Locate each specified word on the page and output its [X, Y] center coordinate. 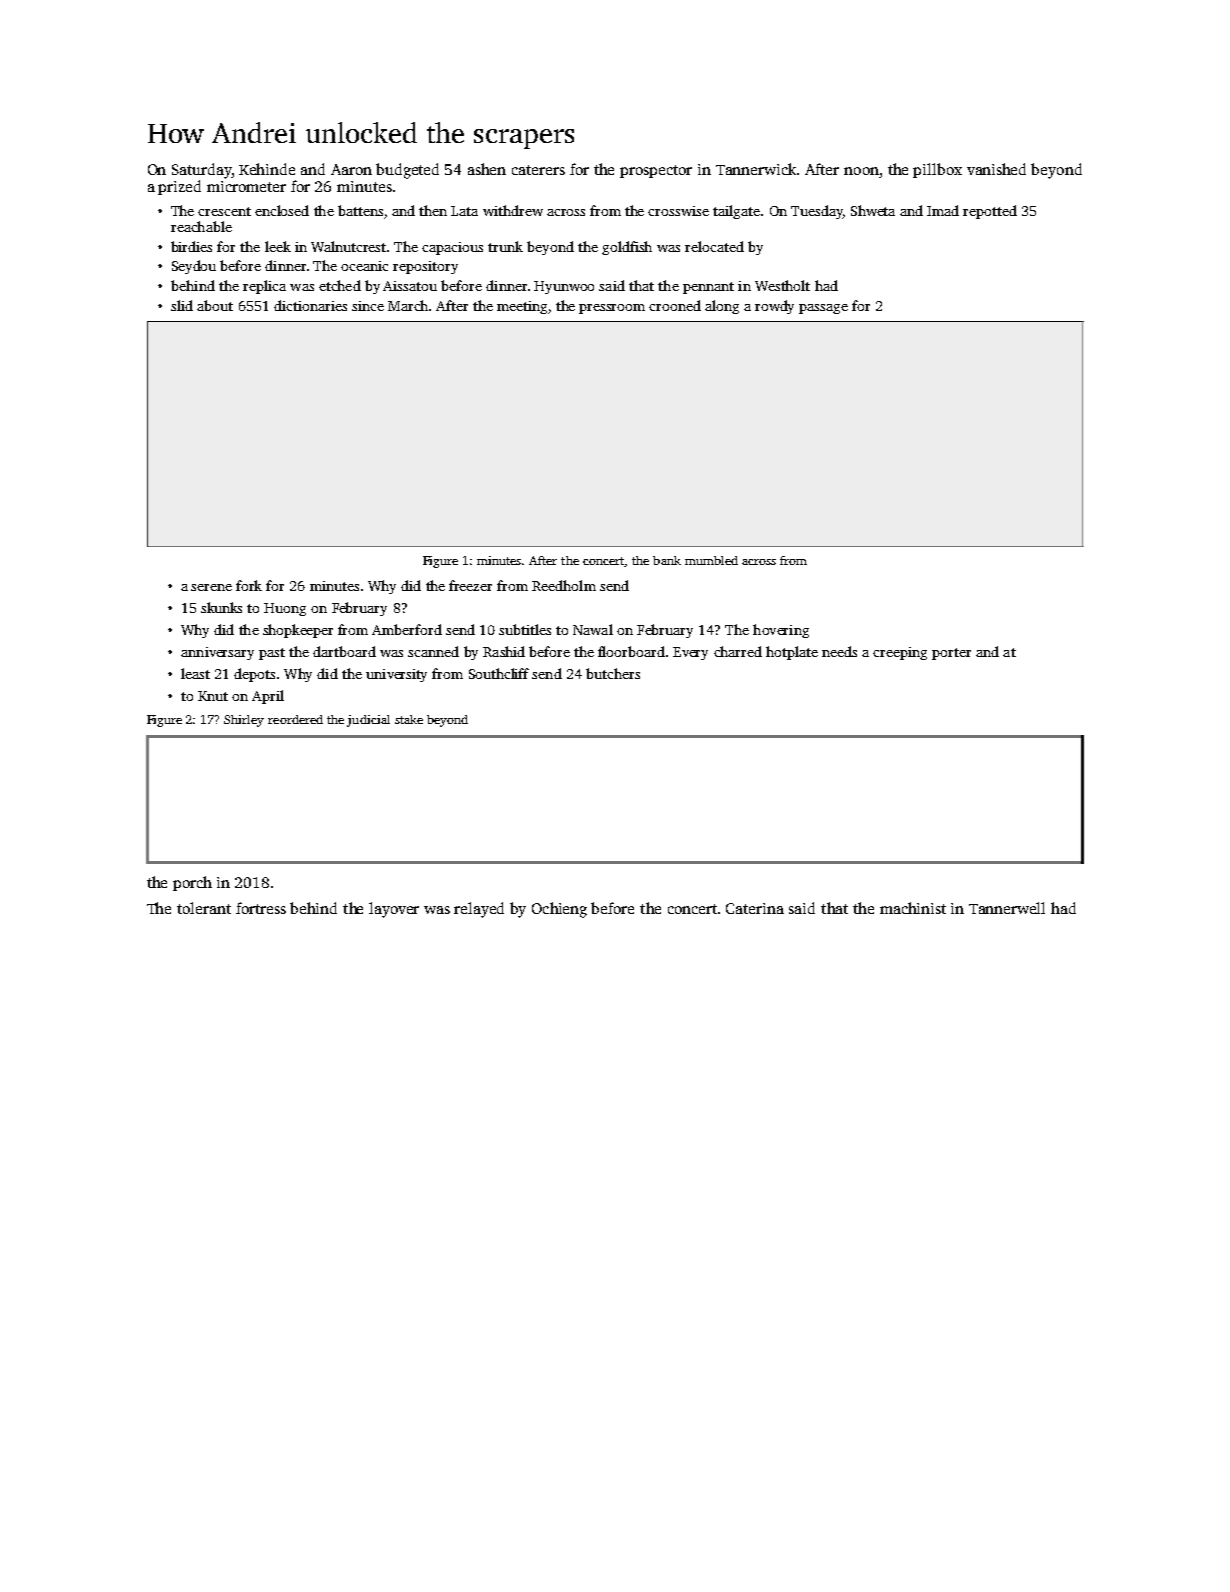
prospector [656, 171]
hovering [781, 631]
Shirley [244, 721]
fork [249, 585]
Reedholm [564, 585]
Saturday [202, 171]
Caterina [755, 908]
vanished [996, 169]
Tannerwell [1007, 908]
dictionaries [310, 305]
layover [394, 910]
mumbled [711, 560]
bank [667, 560]
